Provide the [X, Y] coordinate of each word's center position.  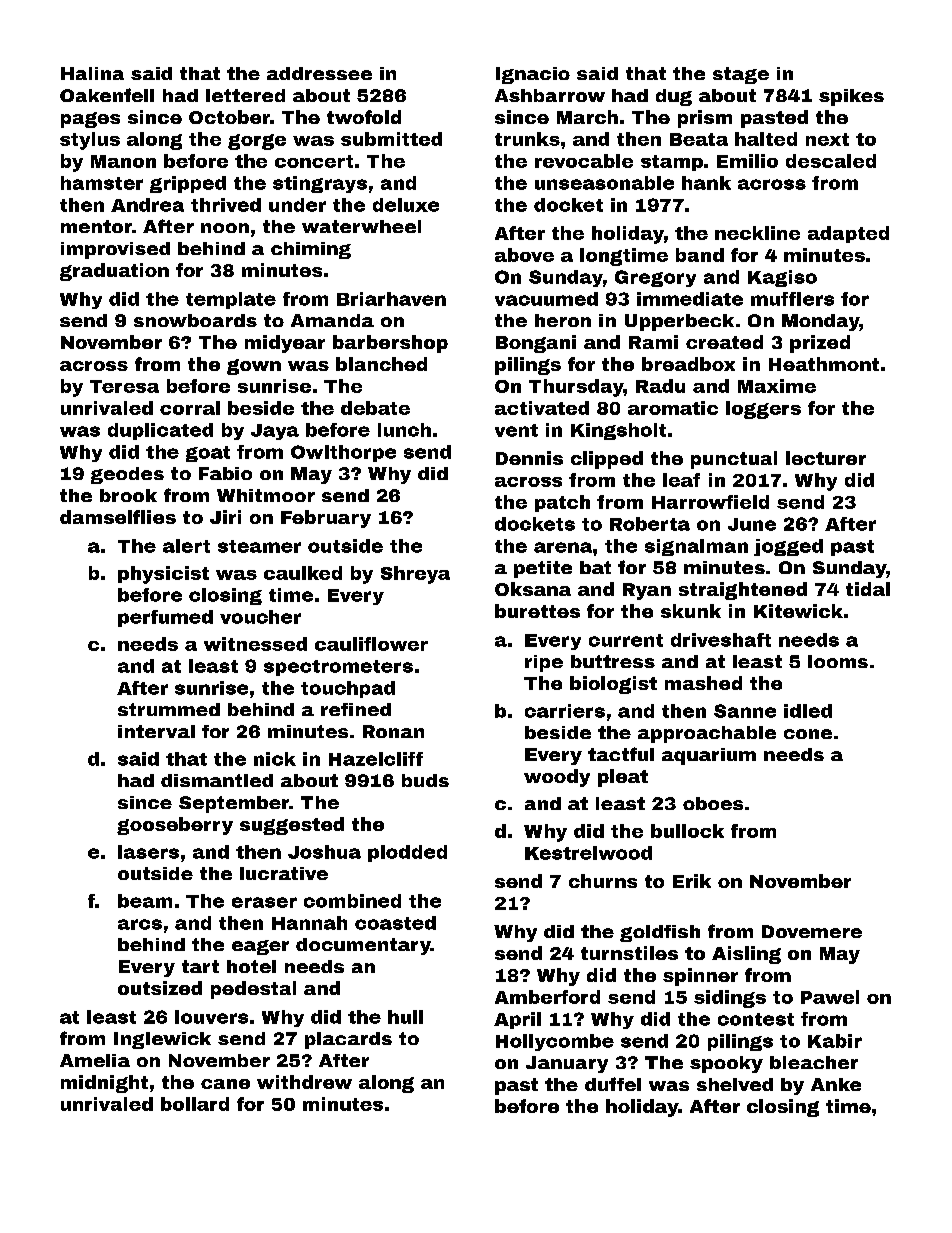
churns [603, 881]
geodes [127, 475]
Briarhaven [391, 299]
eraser [264, 902]
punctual [734, 460]
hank [706, 183]
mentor [96, 226]
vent [516, 430]
